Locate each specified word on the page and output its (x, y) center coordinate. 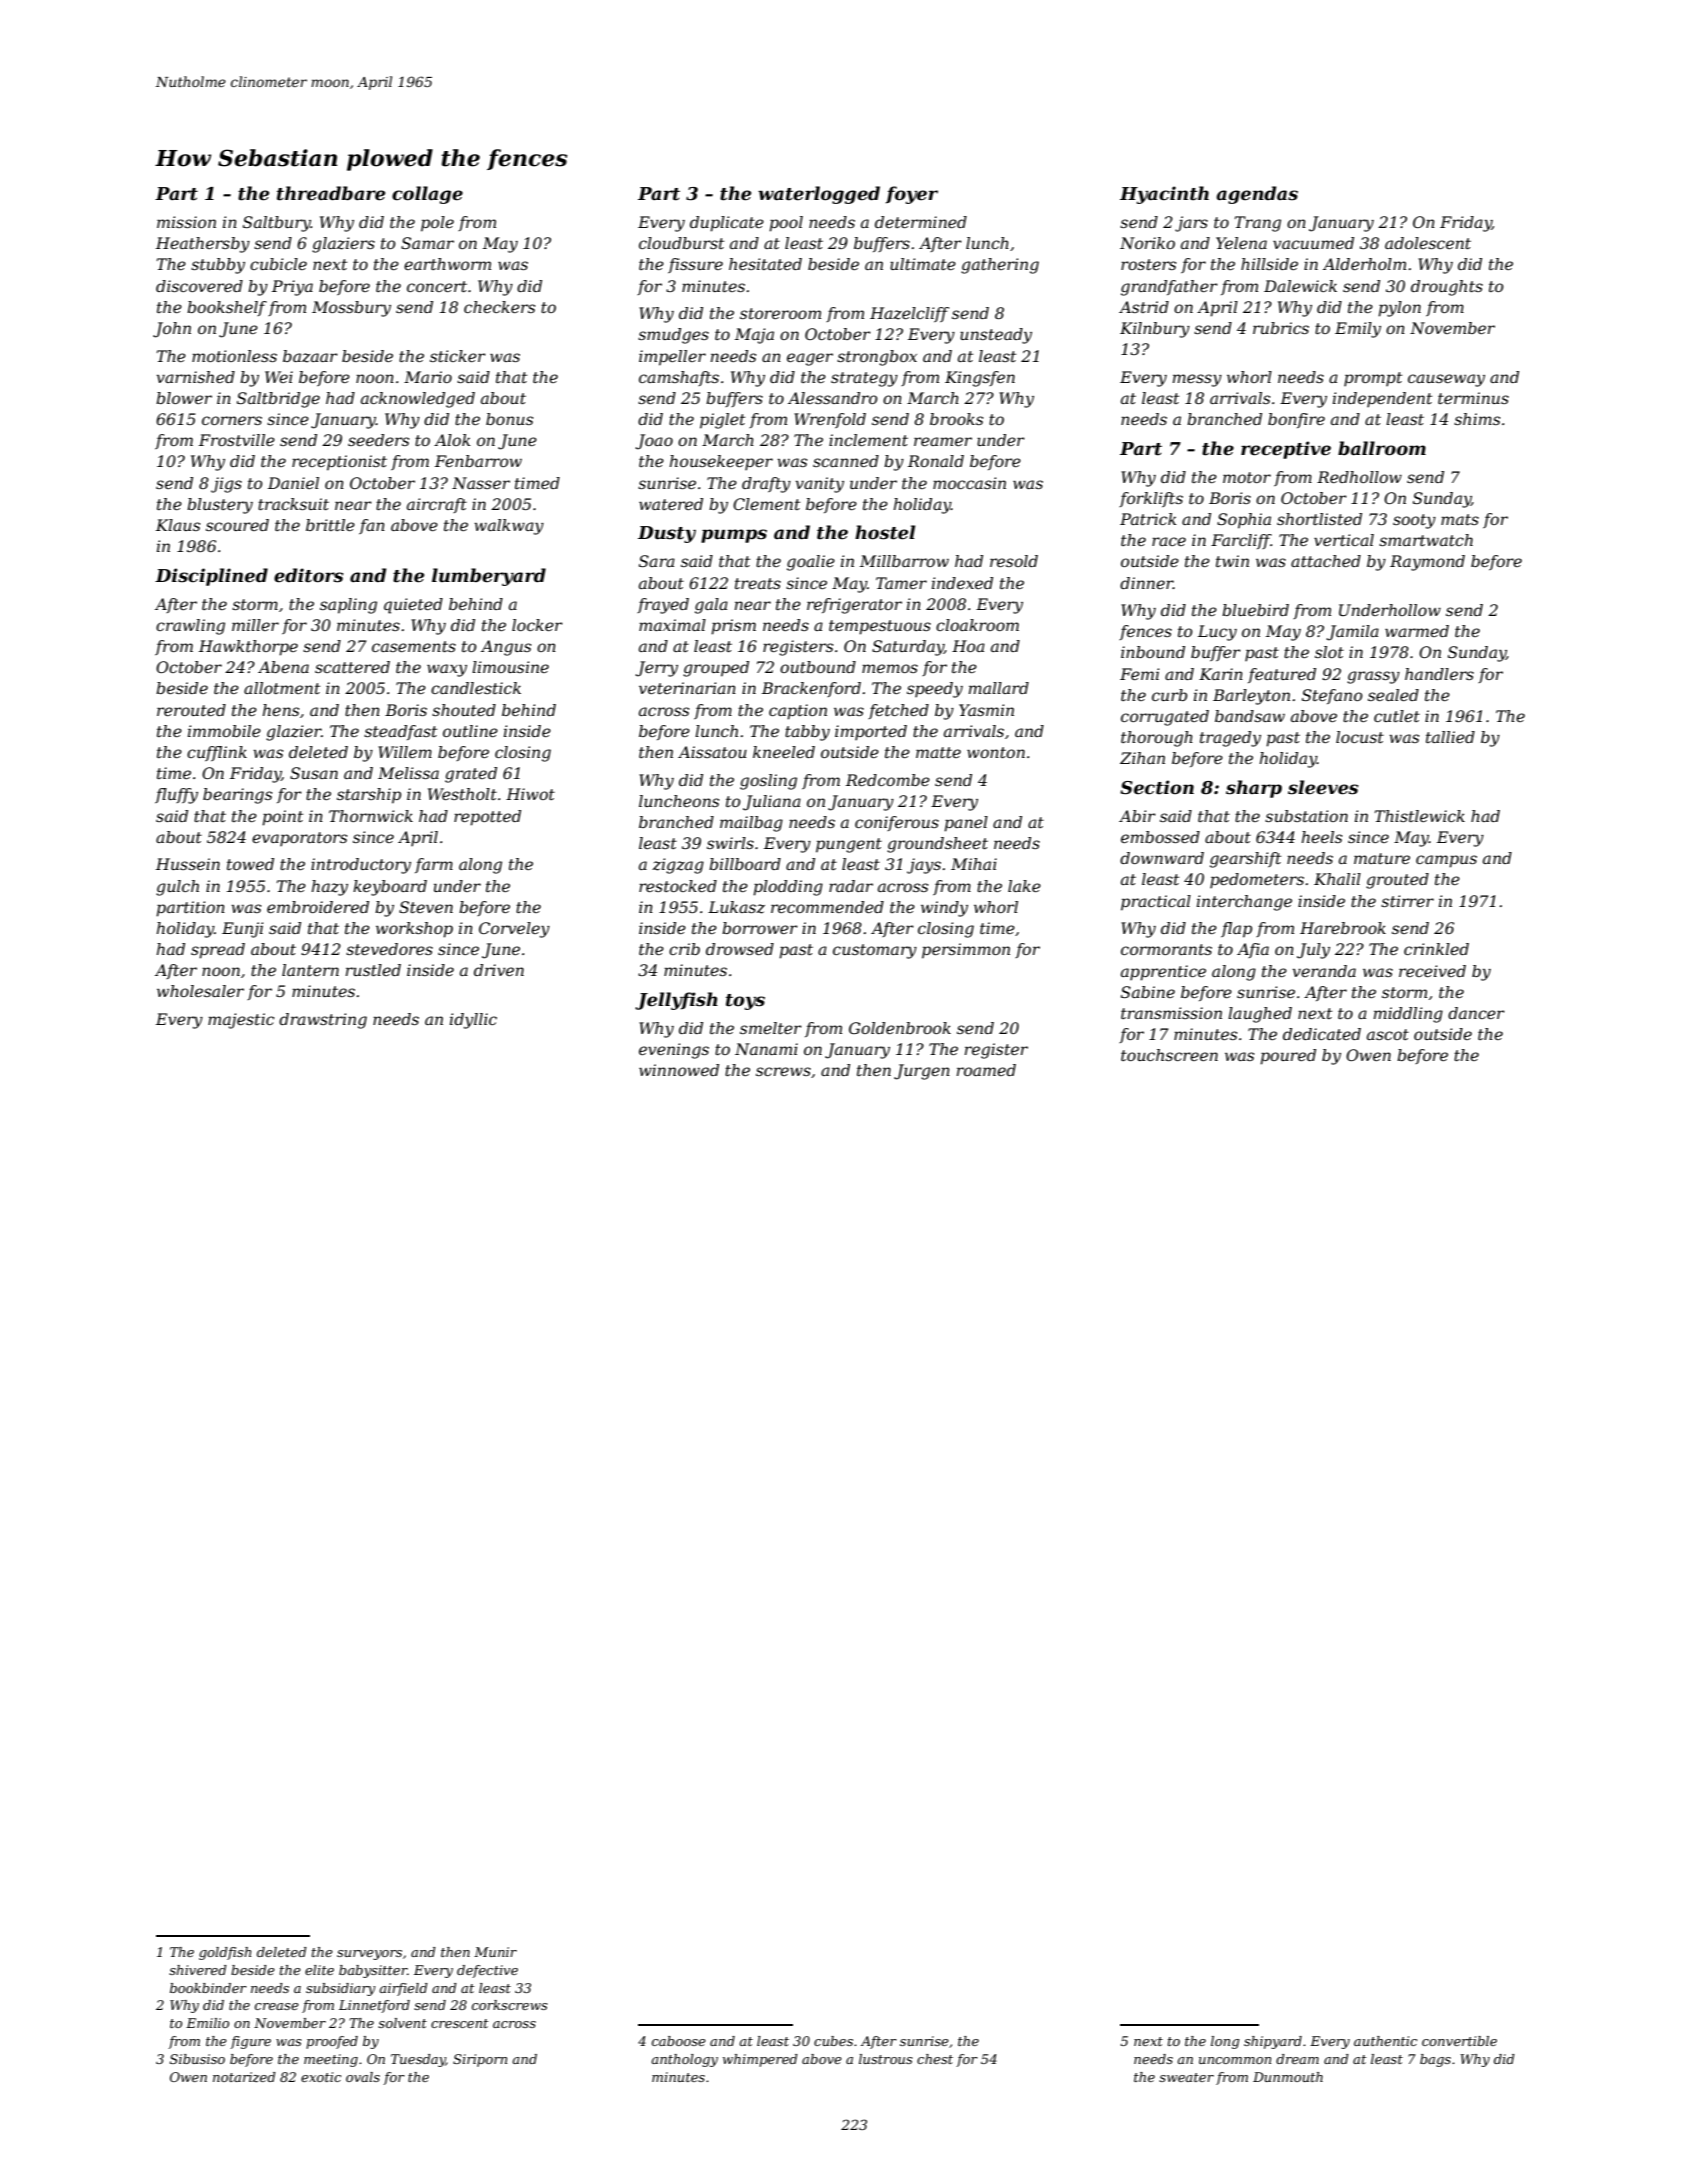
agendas (1257, 195)
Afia (1253, 950)
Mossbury (351, 309)
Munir (495, 1952)
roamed (986, 1070)
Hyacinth (1164, 195)
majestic (241, 1021)
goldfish (225, 1953)
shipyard (1273, 2042)
